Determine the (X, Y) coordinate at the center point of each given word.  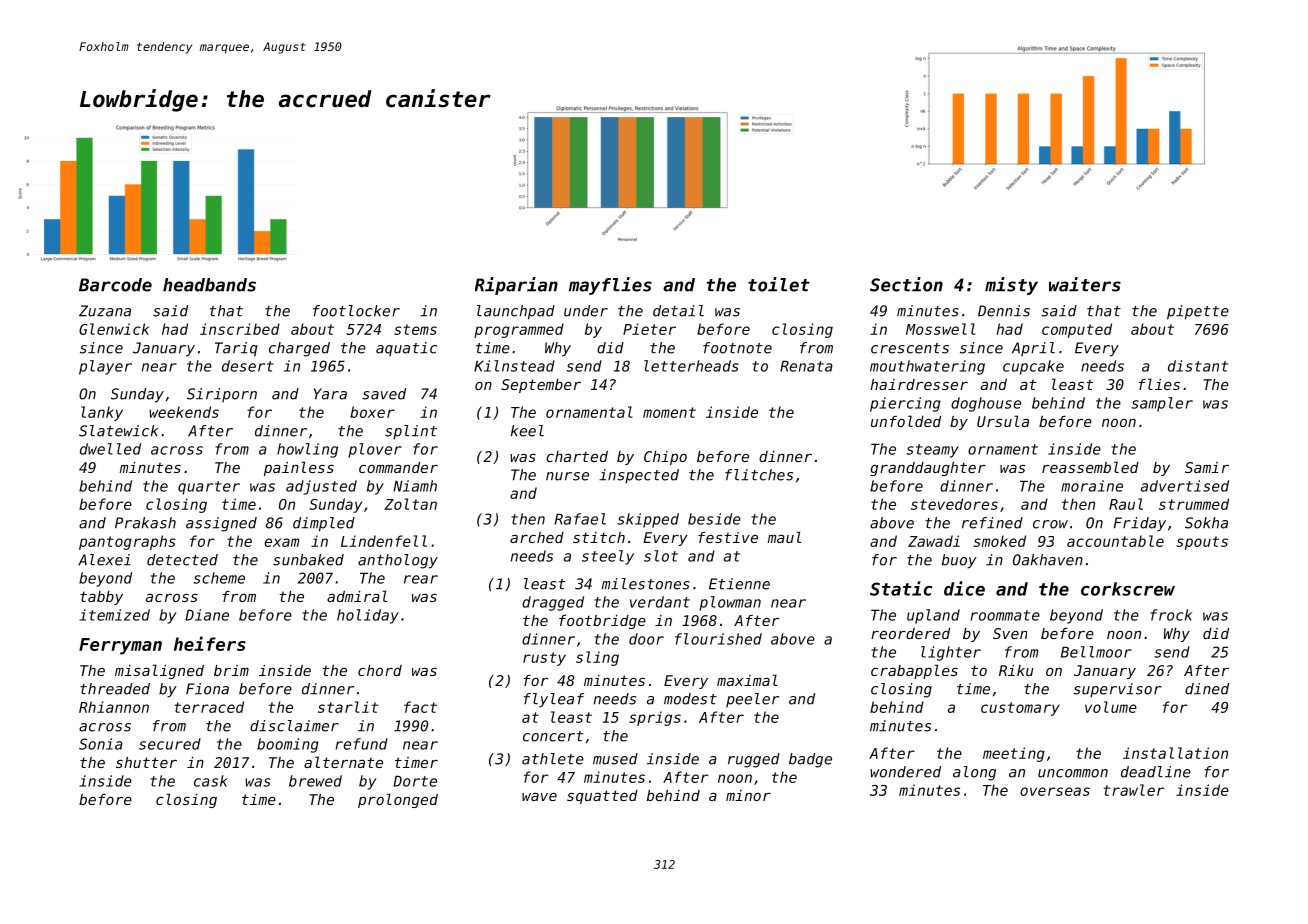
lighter (951, 653)
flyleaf (554, 700)
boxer (372, 412)
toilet (779, 284)
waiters (1085, 284)
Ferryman (120, 646)
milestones (646, 584)
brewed (315, 781)
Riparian (516, 286)
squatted (602, 797)
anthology (398, 561)
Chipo (665, 458)
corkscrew (1128, 589)
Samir (1207, 467)
